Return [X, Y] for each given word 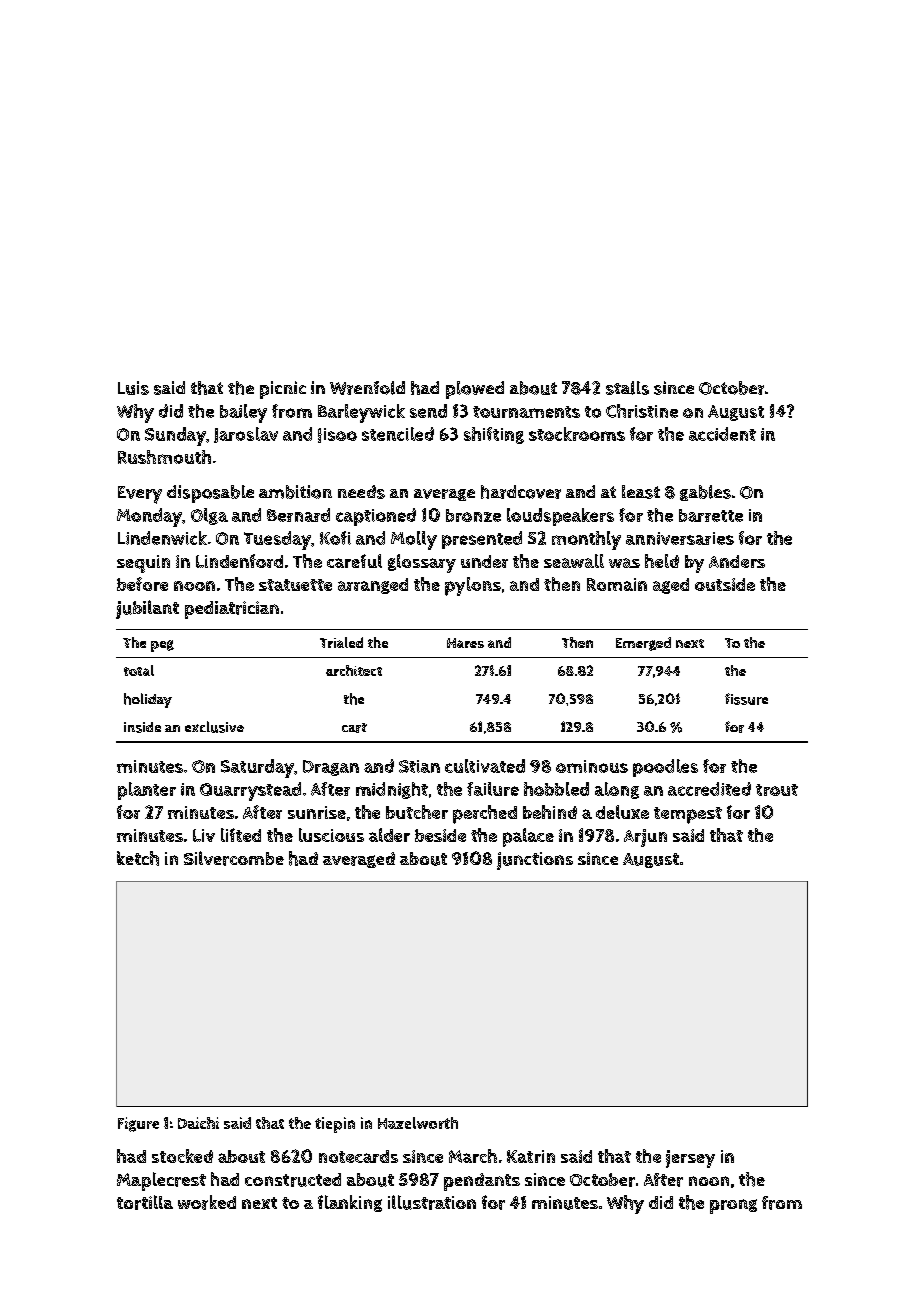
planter [147, 791]
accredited [709, 789]
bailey [243, 413]
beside [440, 835]
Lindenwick [162, 538]
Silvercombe [234, 858]
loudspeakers [560, 517]
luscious [331, 835]
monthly [586, 540]
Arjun [645, 838]
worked [207, 1202]
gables [705, 493]
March [473, 1156]
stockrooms [577, 434]
